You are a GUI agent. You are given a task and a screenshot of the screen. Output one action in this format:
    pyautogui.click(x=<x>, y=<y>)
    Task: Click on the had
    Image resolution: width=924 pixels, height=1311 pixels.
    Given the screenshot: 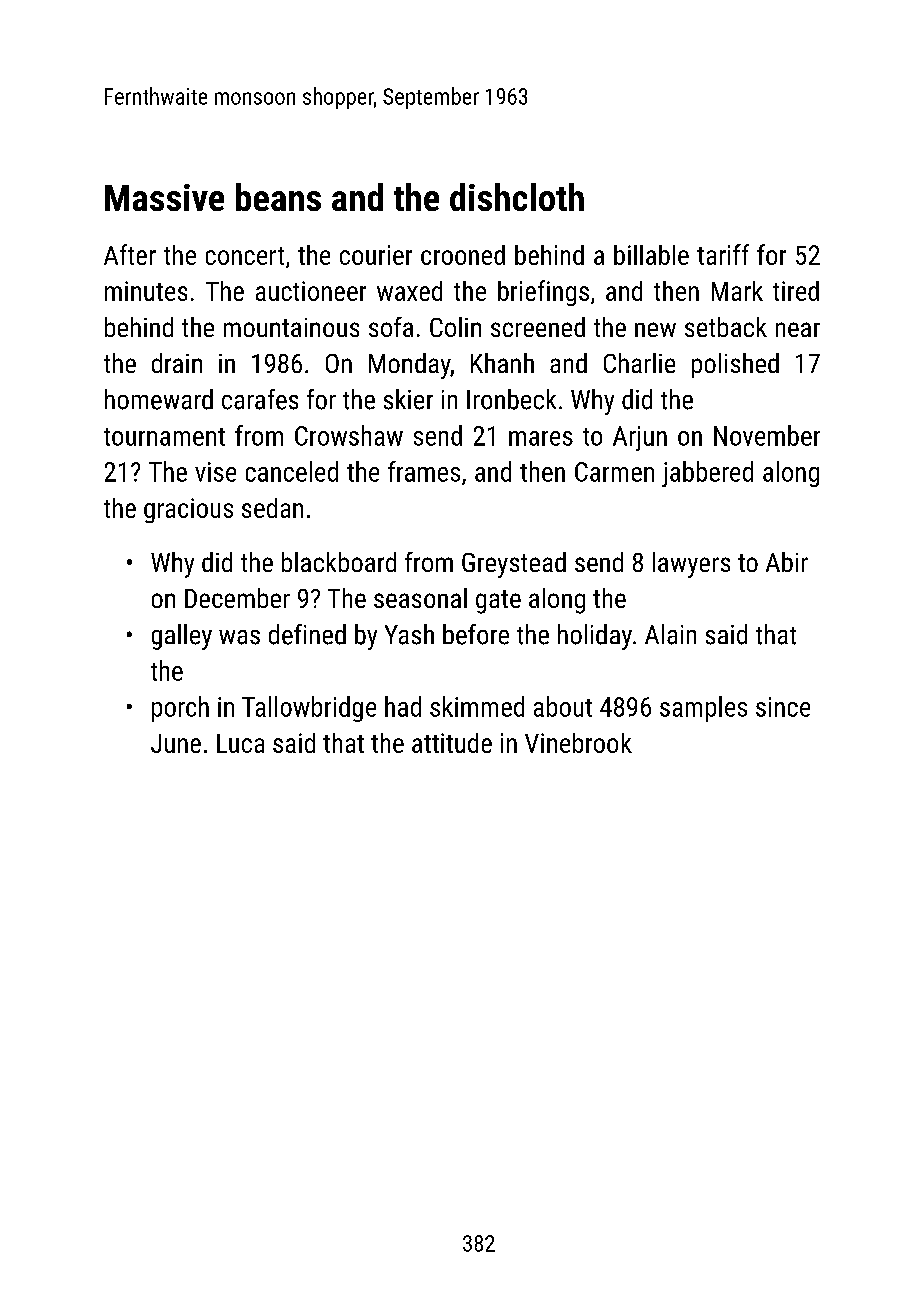 What is the action you would take?
    pyautogui.click(x=403, y=706)
